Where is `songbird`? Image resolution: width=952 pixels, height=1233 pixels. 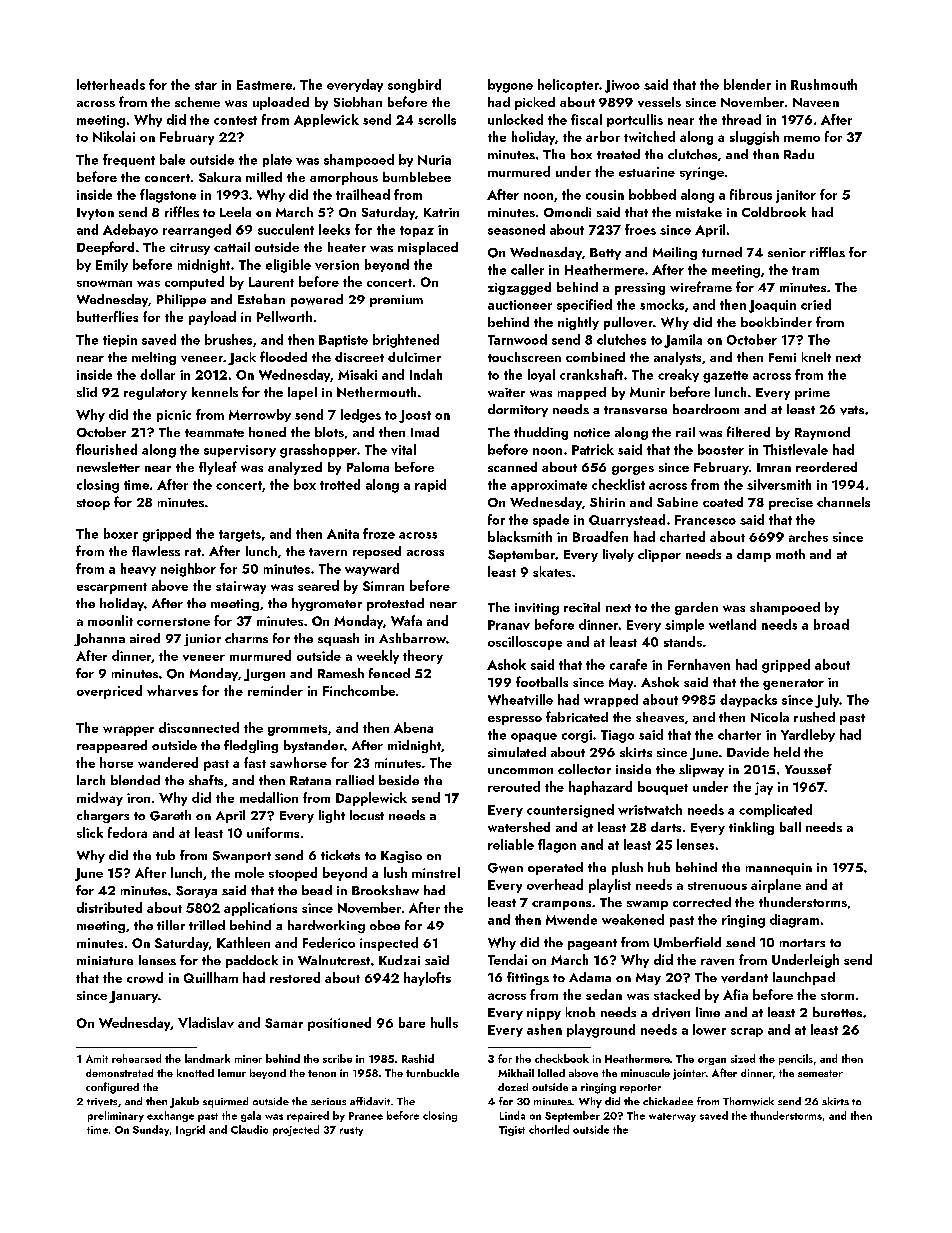
songbird is located at coordinates (414, 86).
